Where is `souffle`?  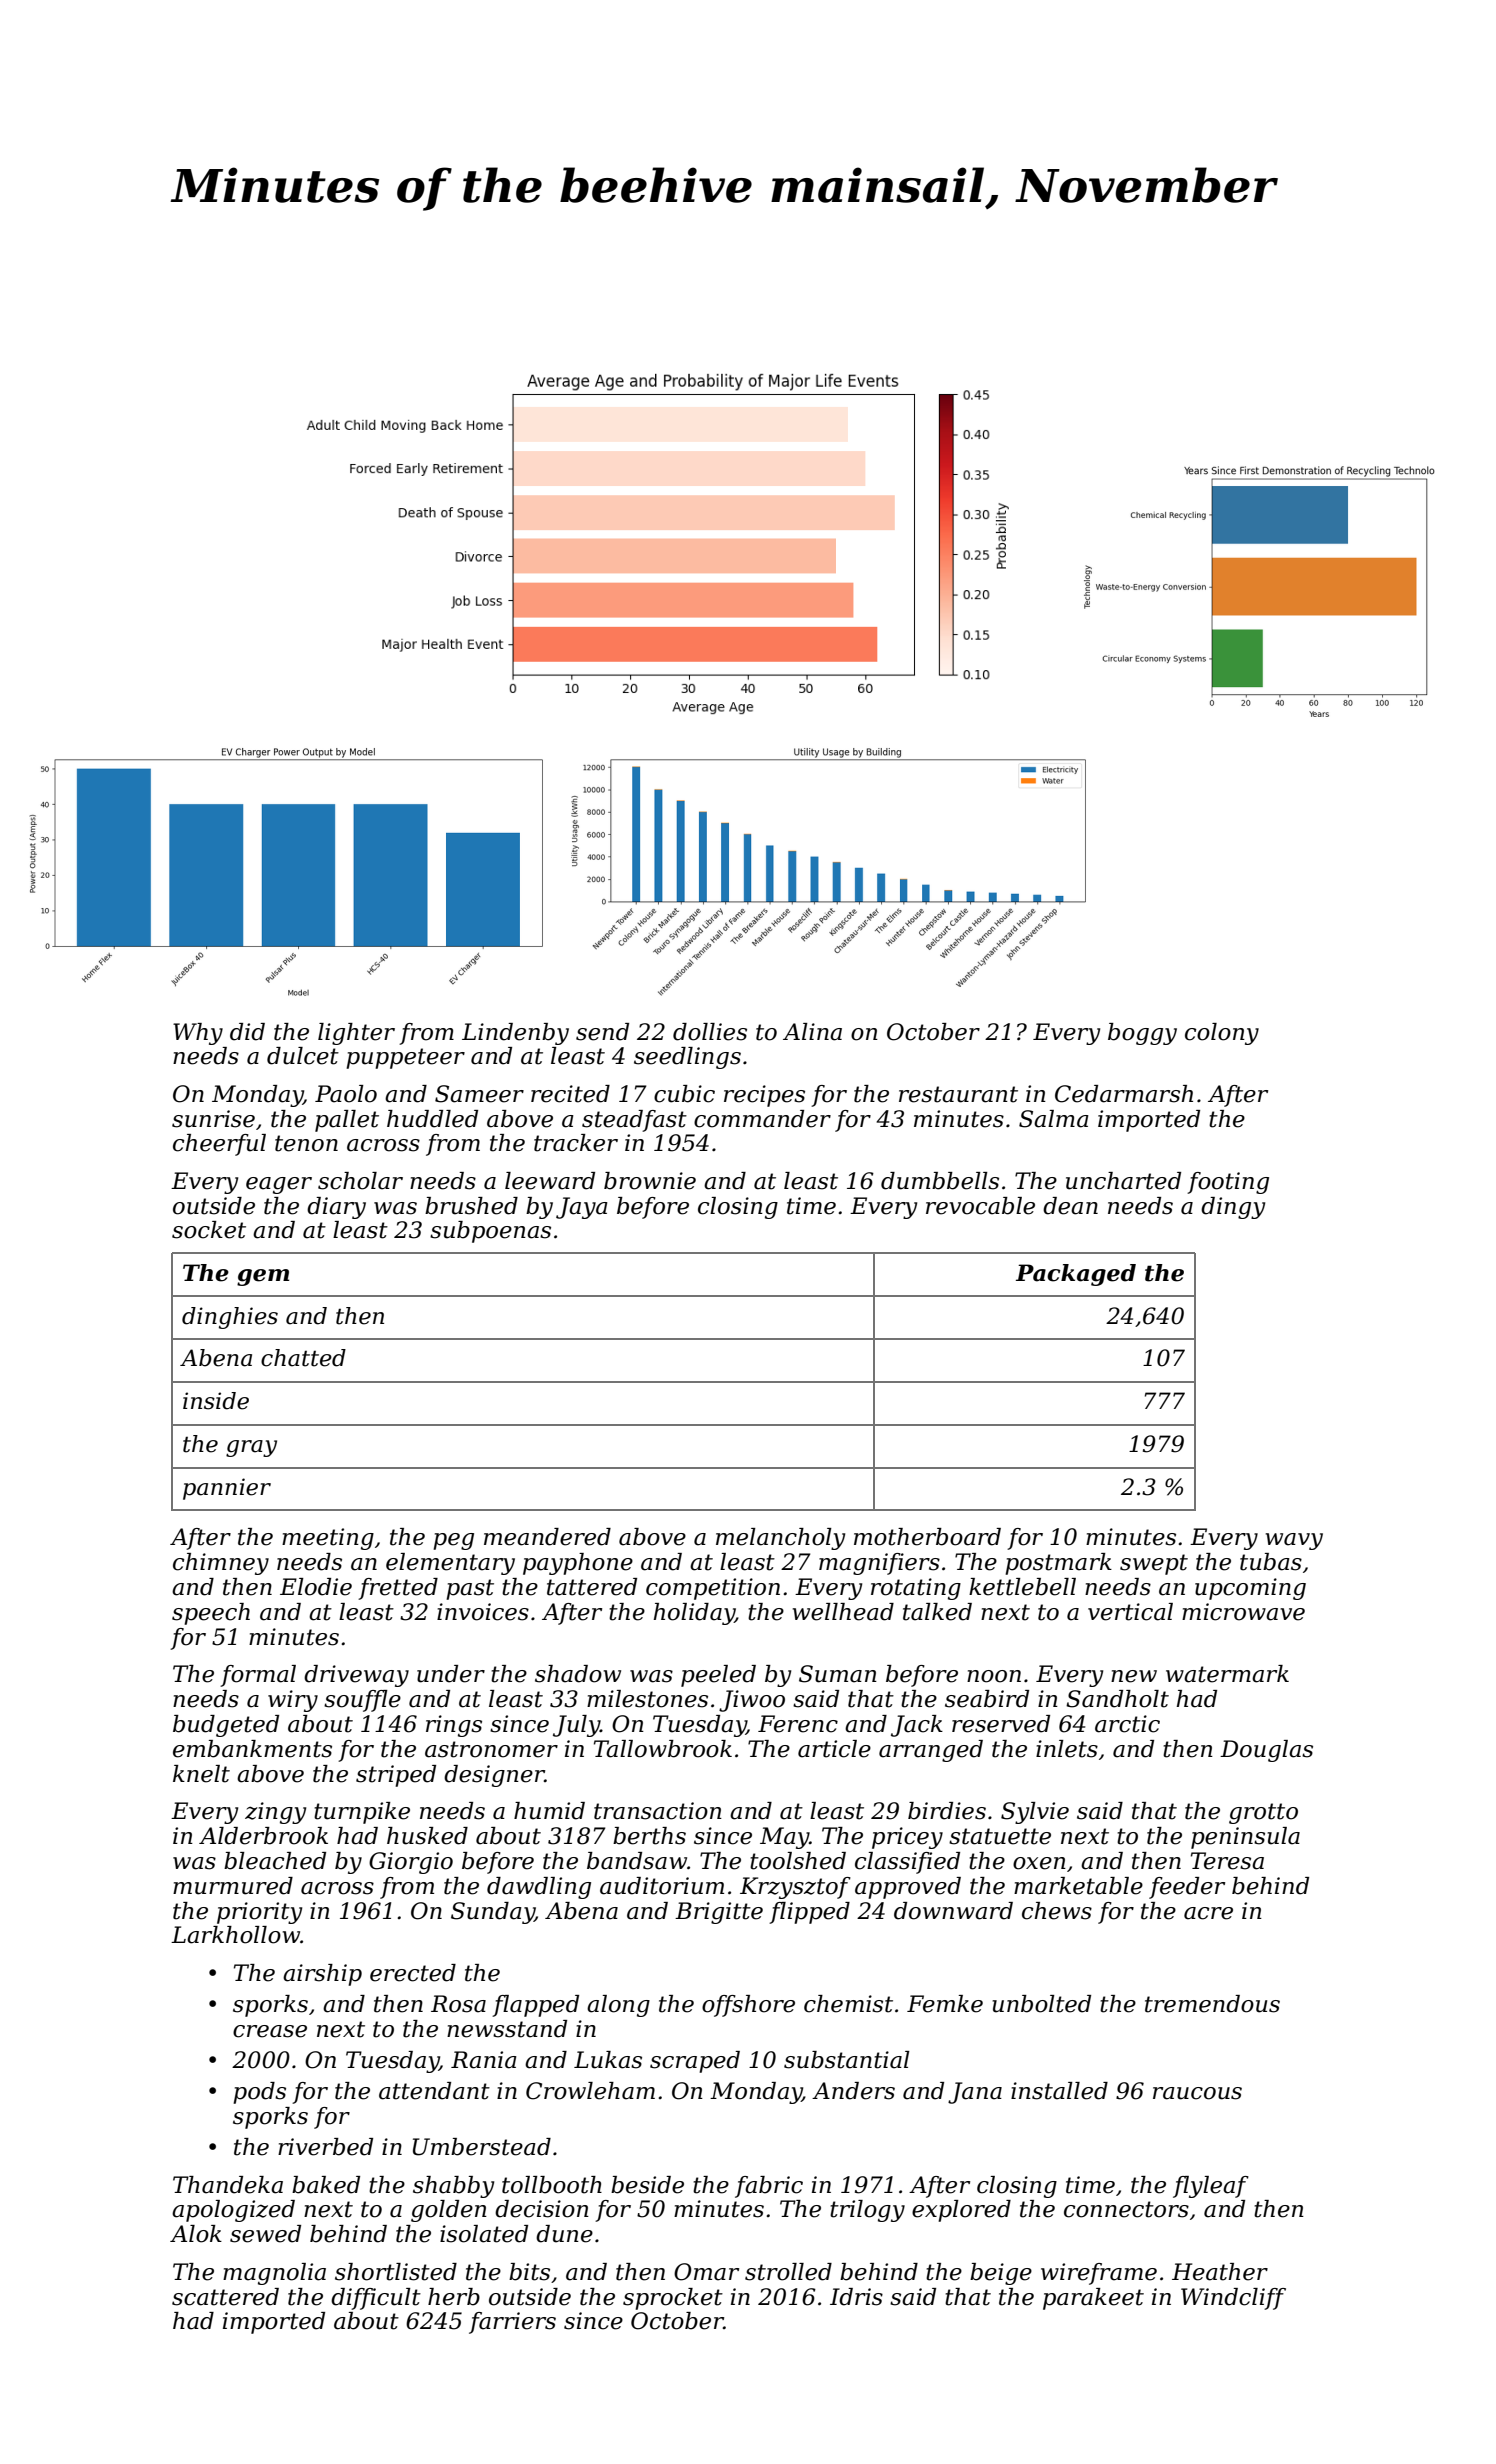 souffle is located at coordinates (362, 1701).
